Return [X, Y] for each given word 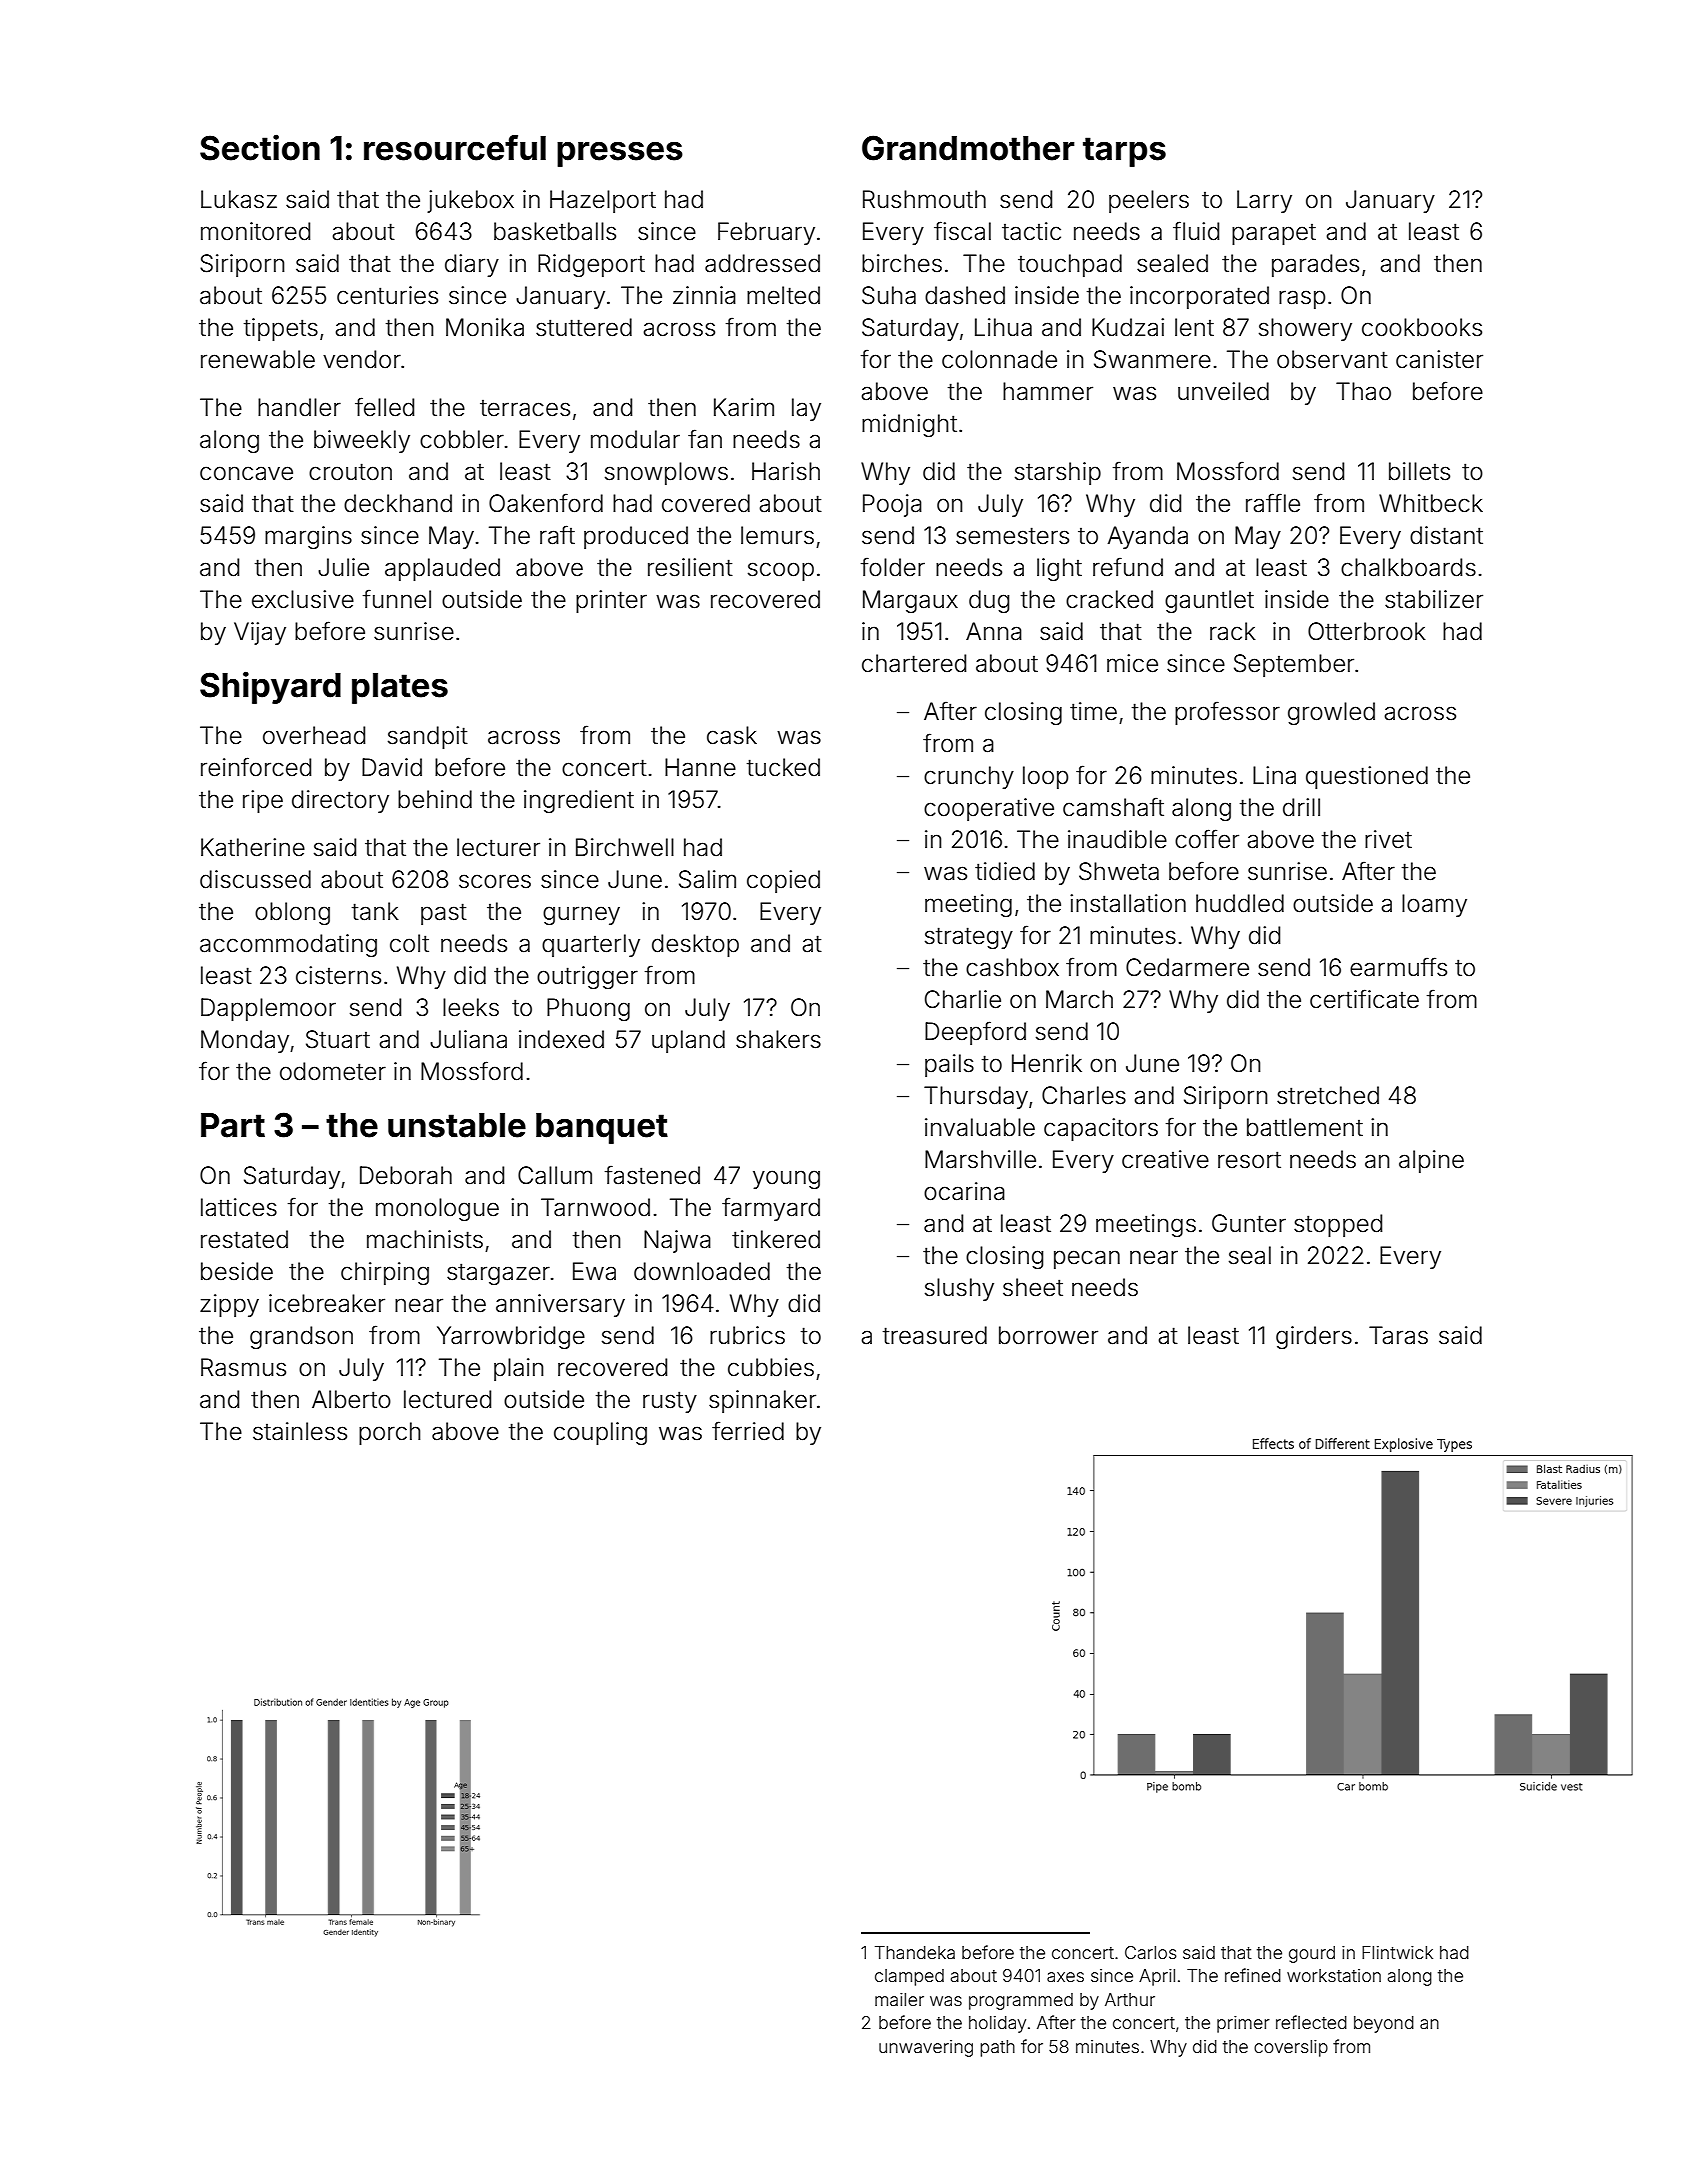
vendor [362, 359]
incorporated [1199, 297]
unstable [457, 1125]
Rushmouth [924, 199]
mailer [899, 1999]
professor [1227, 713]
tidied [1005, 871]
